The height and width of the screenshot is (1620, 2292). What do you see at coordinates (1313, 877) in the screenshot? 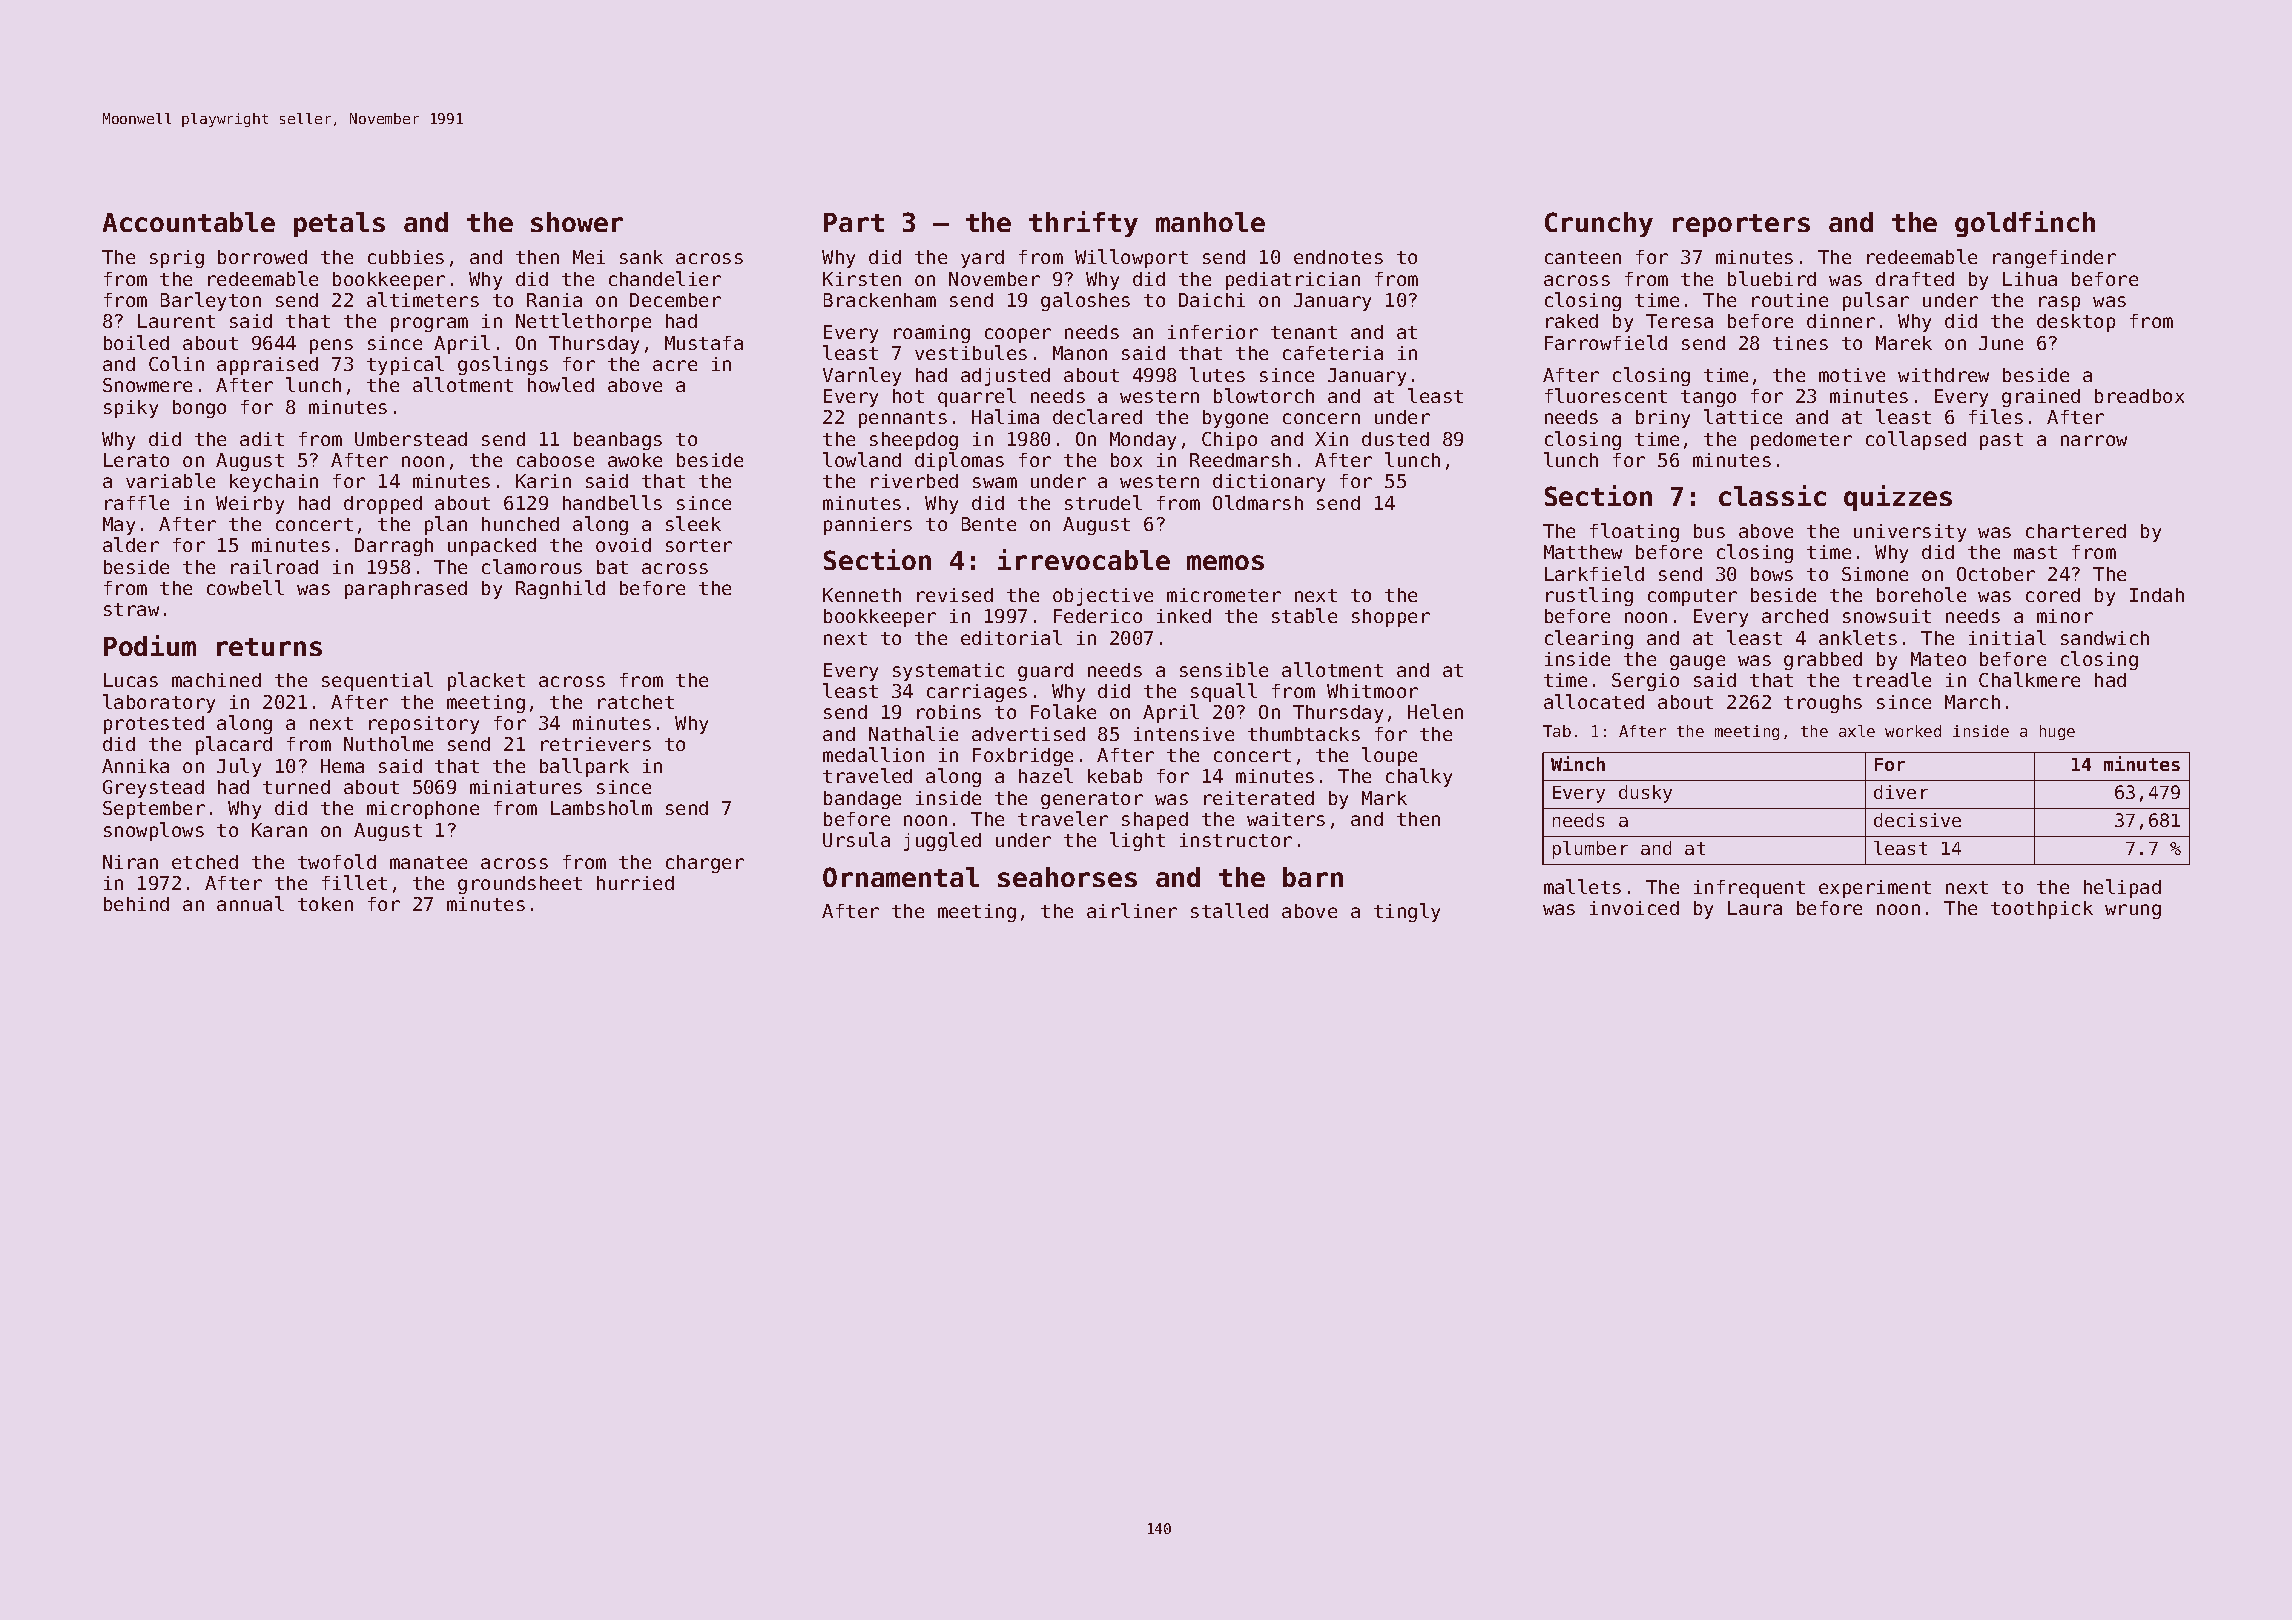
I see `barn` at bounding box center [1313, 877].
